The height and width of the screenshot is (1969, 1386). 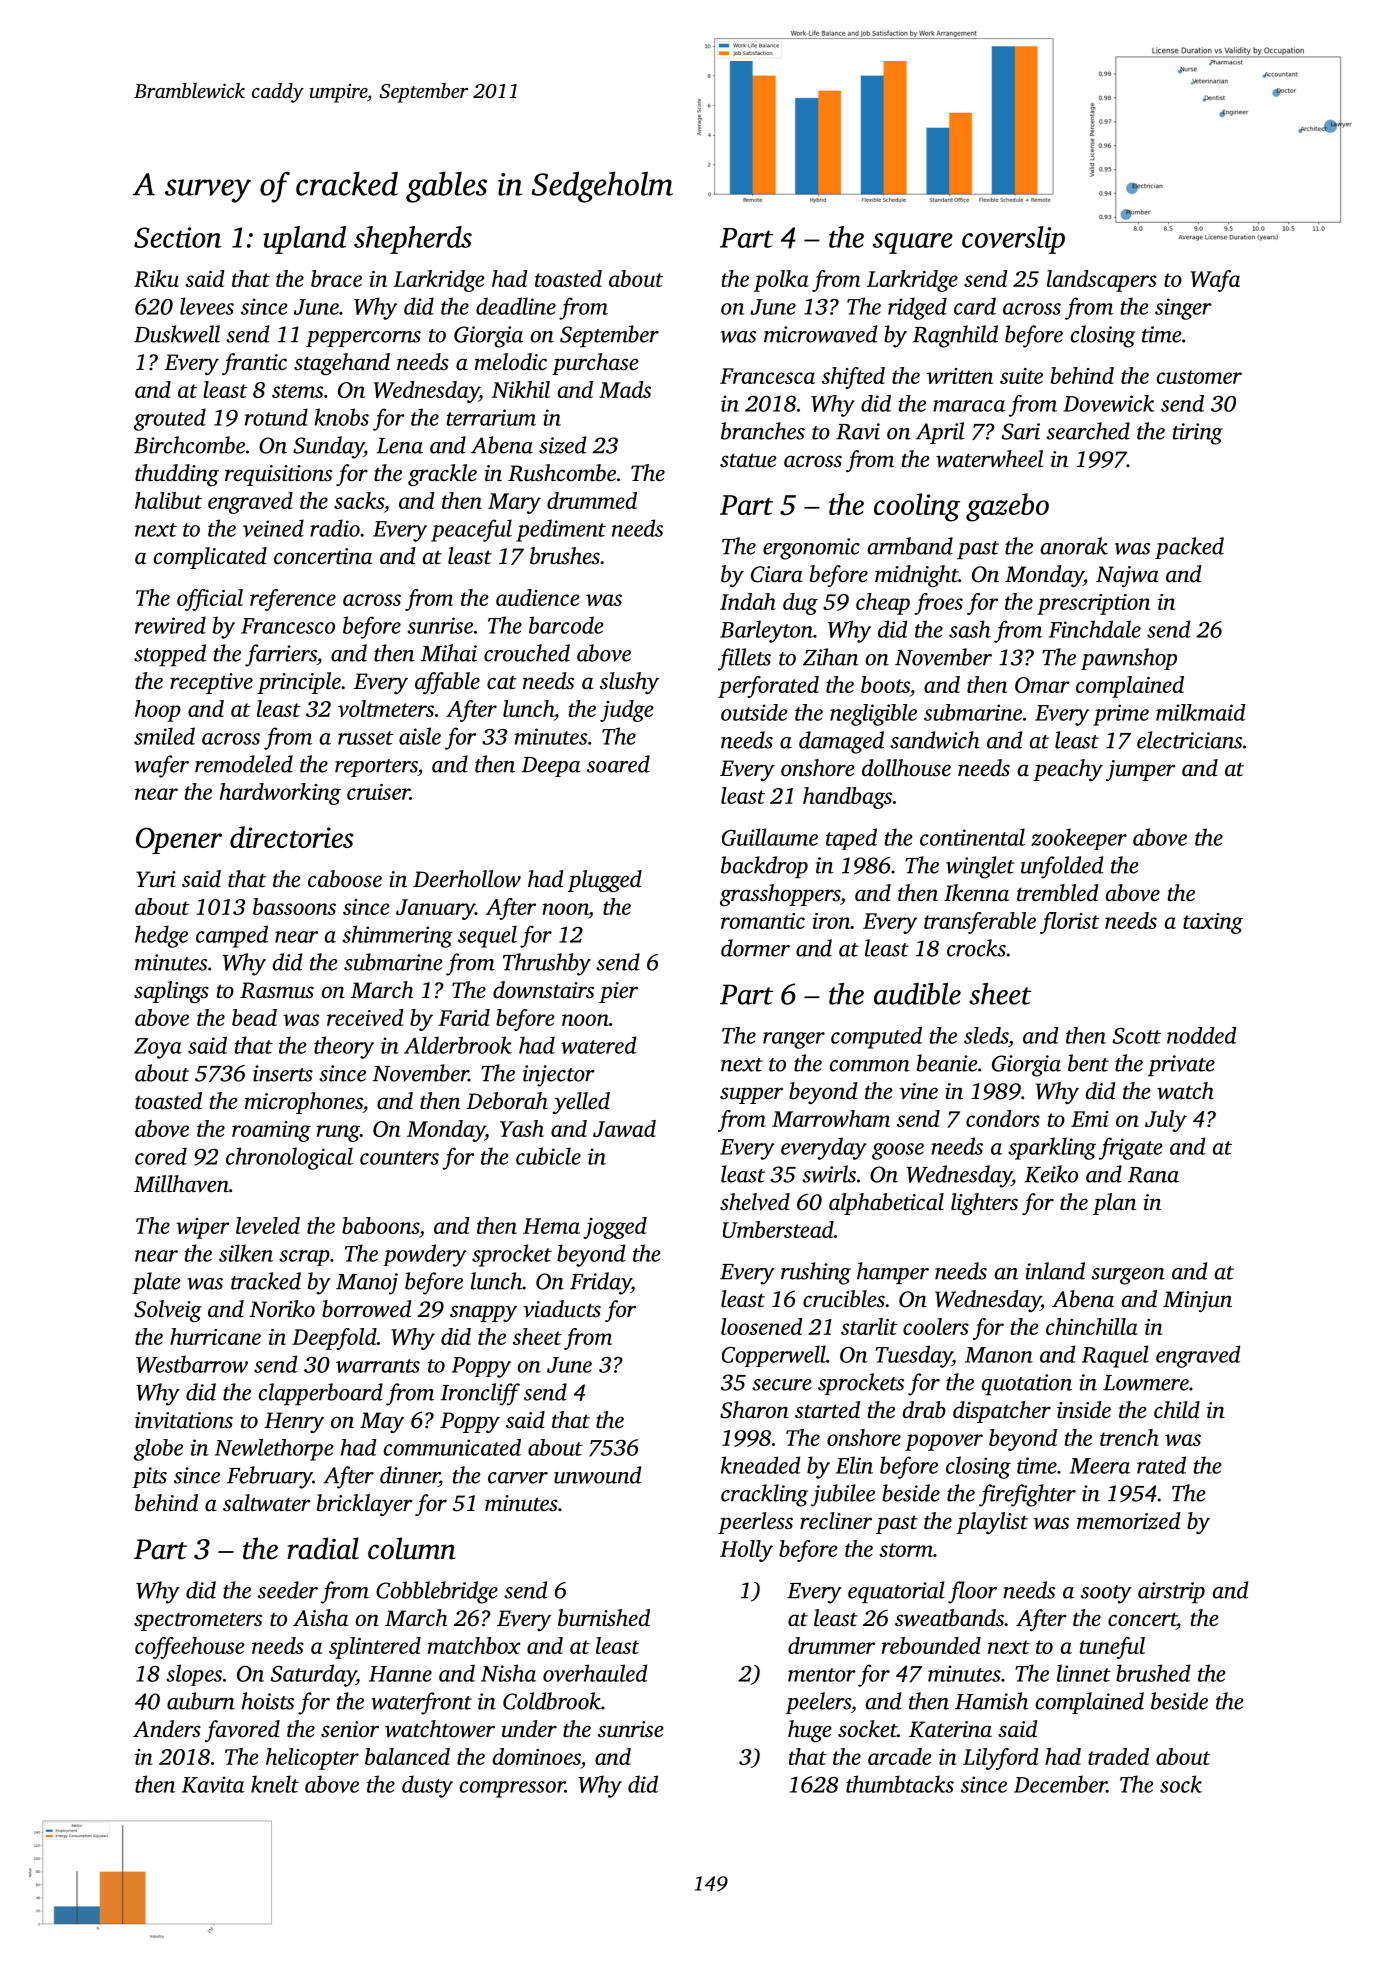 I want to click on Rana, so click(x=1153, y=1175).
